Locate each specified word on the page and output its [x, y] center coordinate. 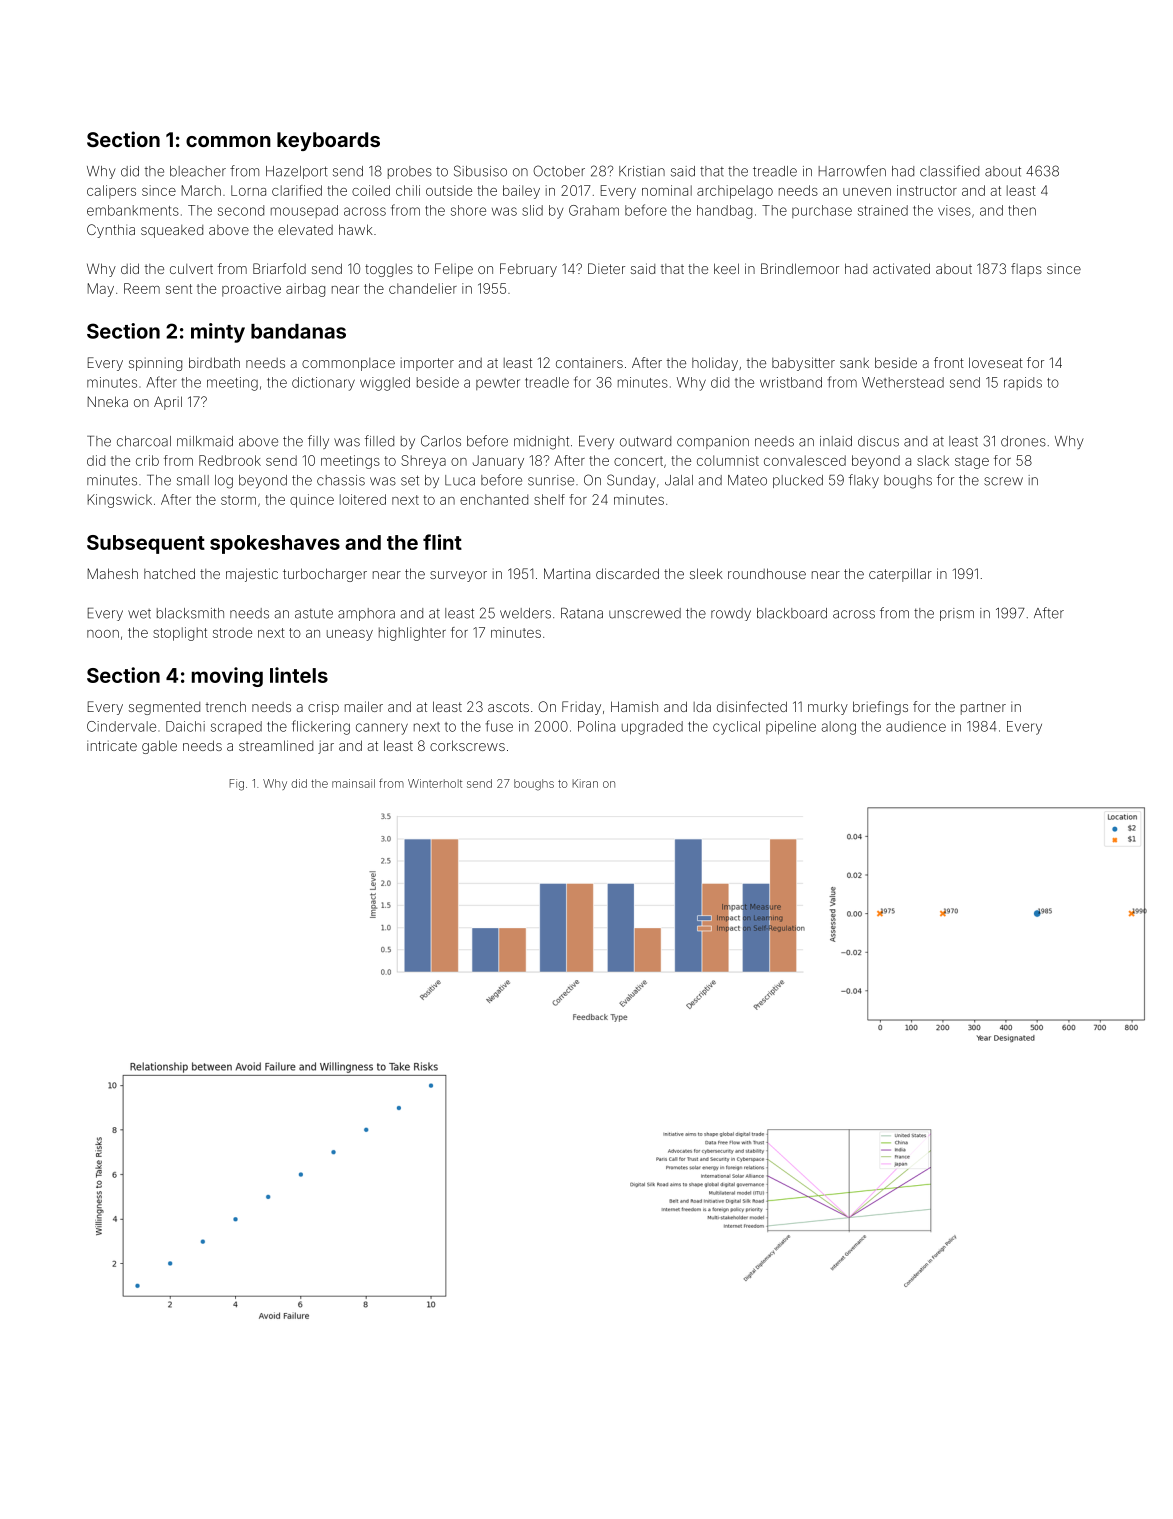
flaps [1026, 270]
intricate [112, 745]
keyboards [328, 141]
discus [878, 441]
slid [532, 210]
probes [410, 172]
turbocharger [325, 575]
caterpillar [900, 575]
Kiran [585, 783]
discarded [627, 573]
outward [645, 441]
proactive [251, 290]
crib [147, 460]
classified [949, 171]
